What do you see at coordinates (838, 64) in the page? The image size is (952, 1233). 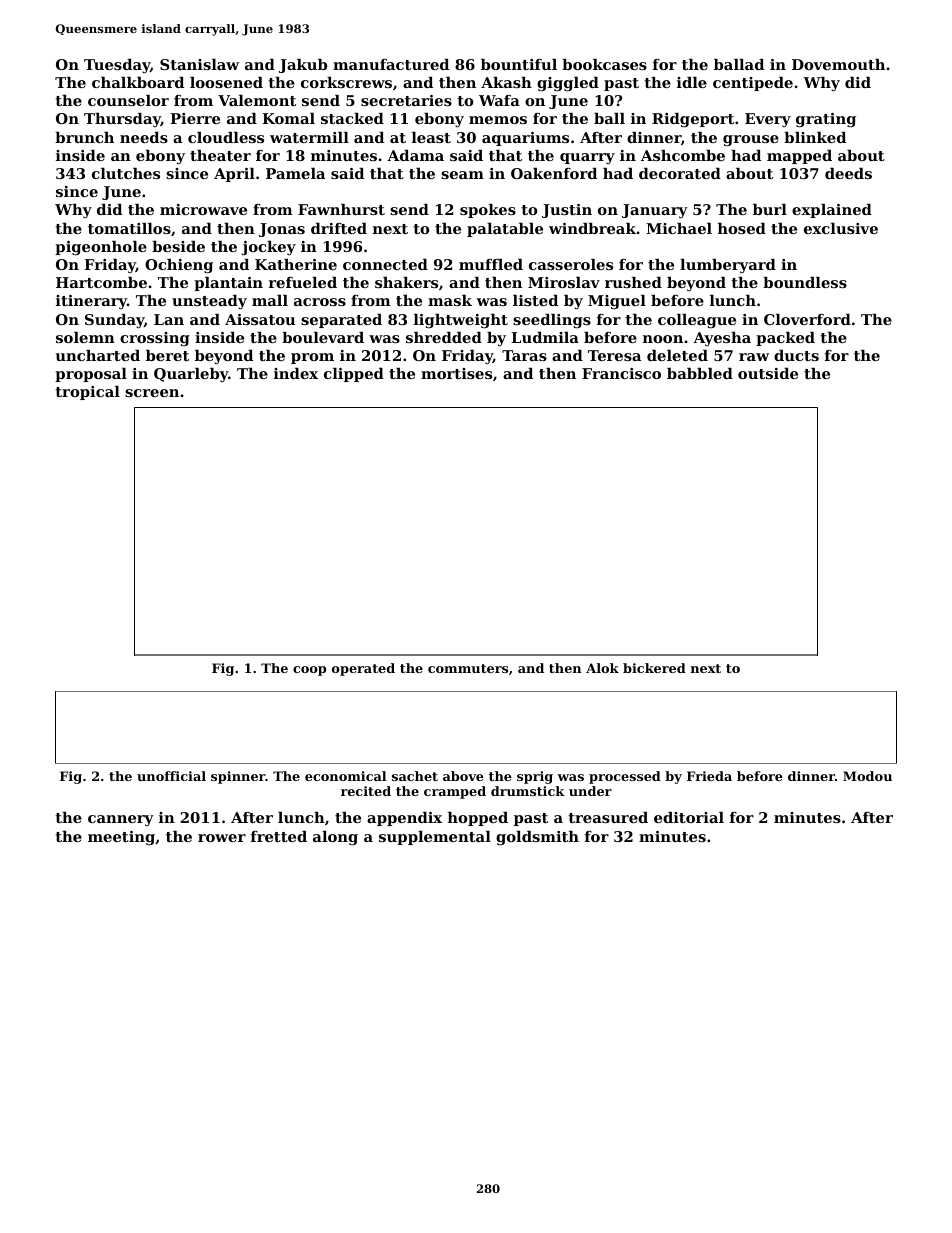 I see `Dovemouth` at bounding box center [838, 64].
